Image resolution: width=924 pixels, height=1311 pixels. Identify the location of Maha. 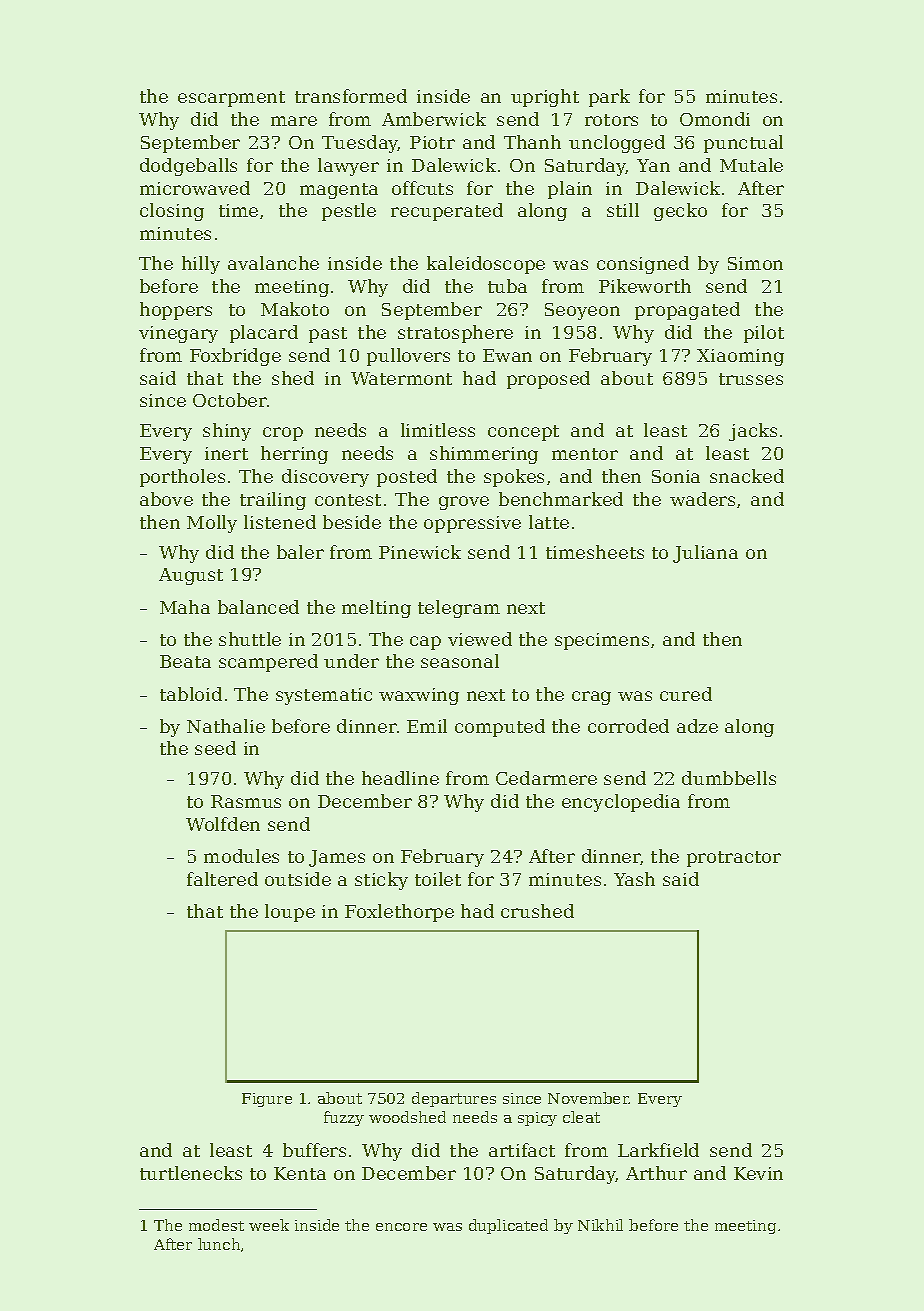
(185, 607).
